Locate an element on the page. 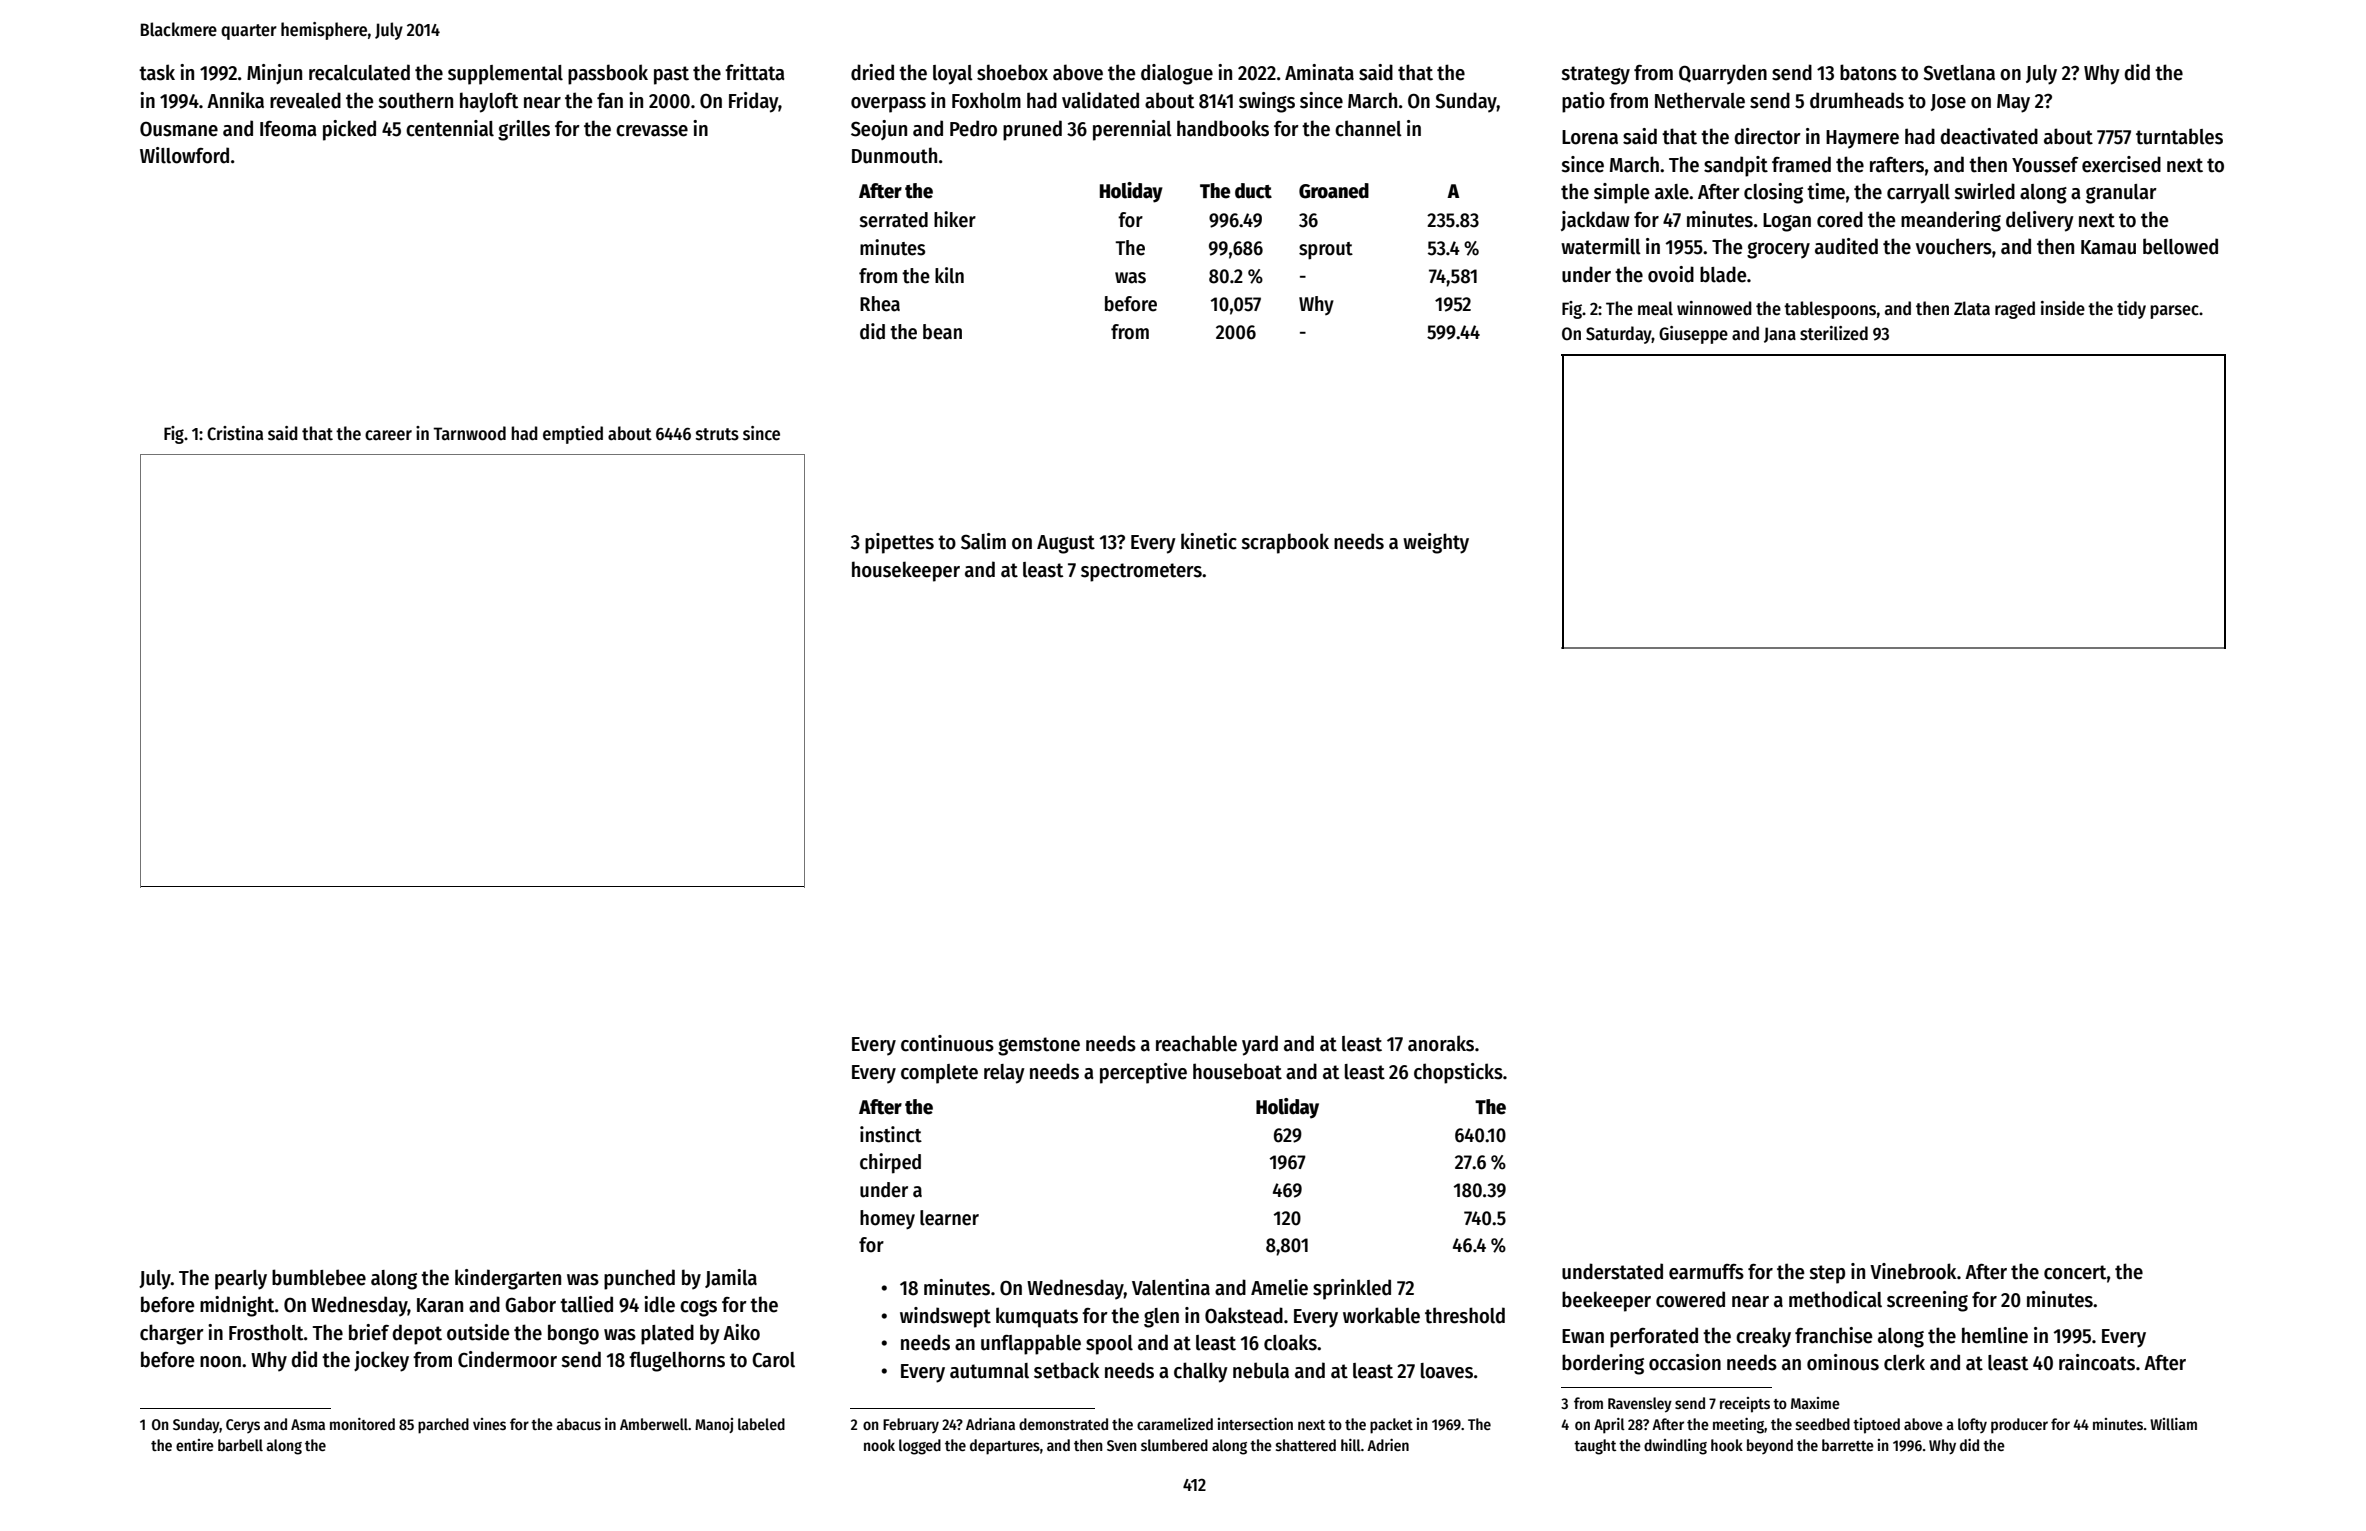 Image resolution: width=2366 pixels, height=1531 pixels. gemstone is located at coordinates (1039, 1046).
